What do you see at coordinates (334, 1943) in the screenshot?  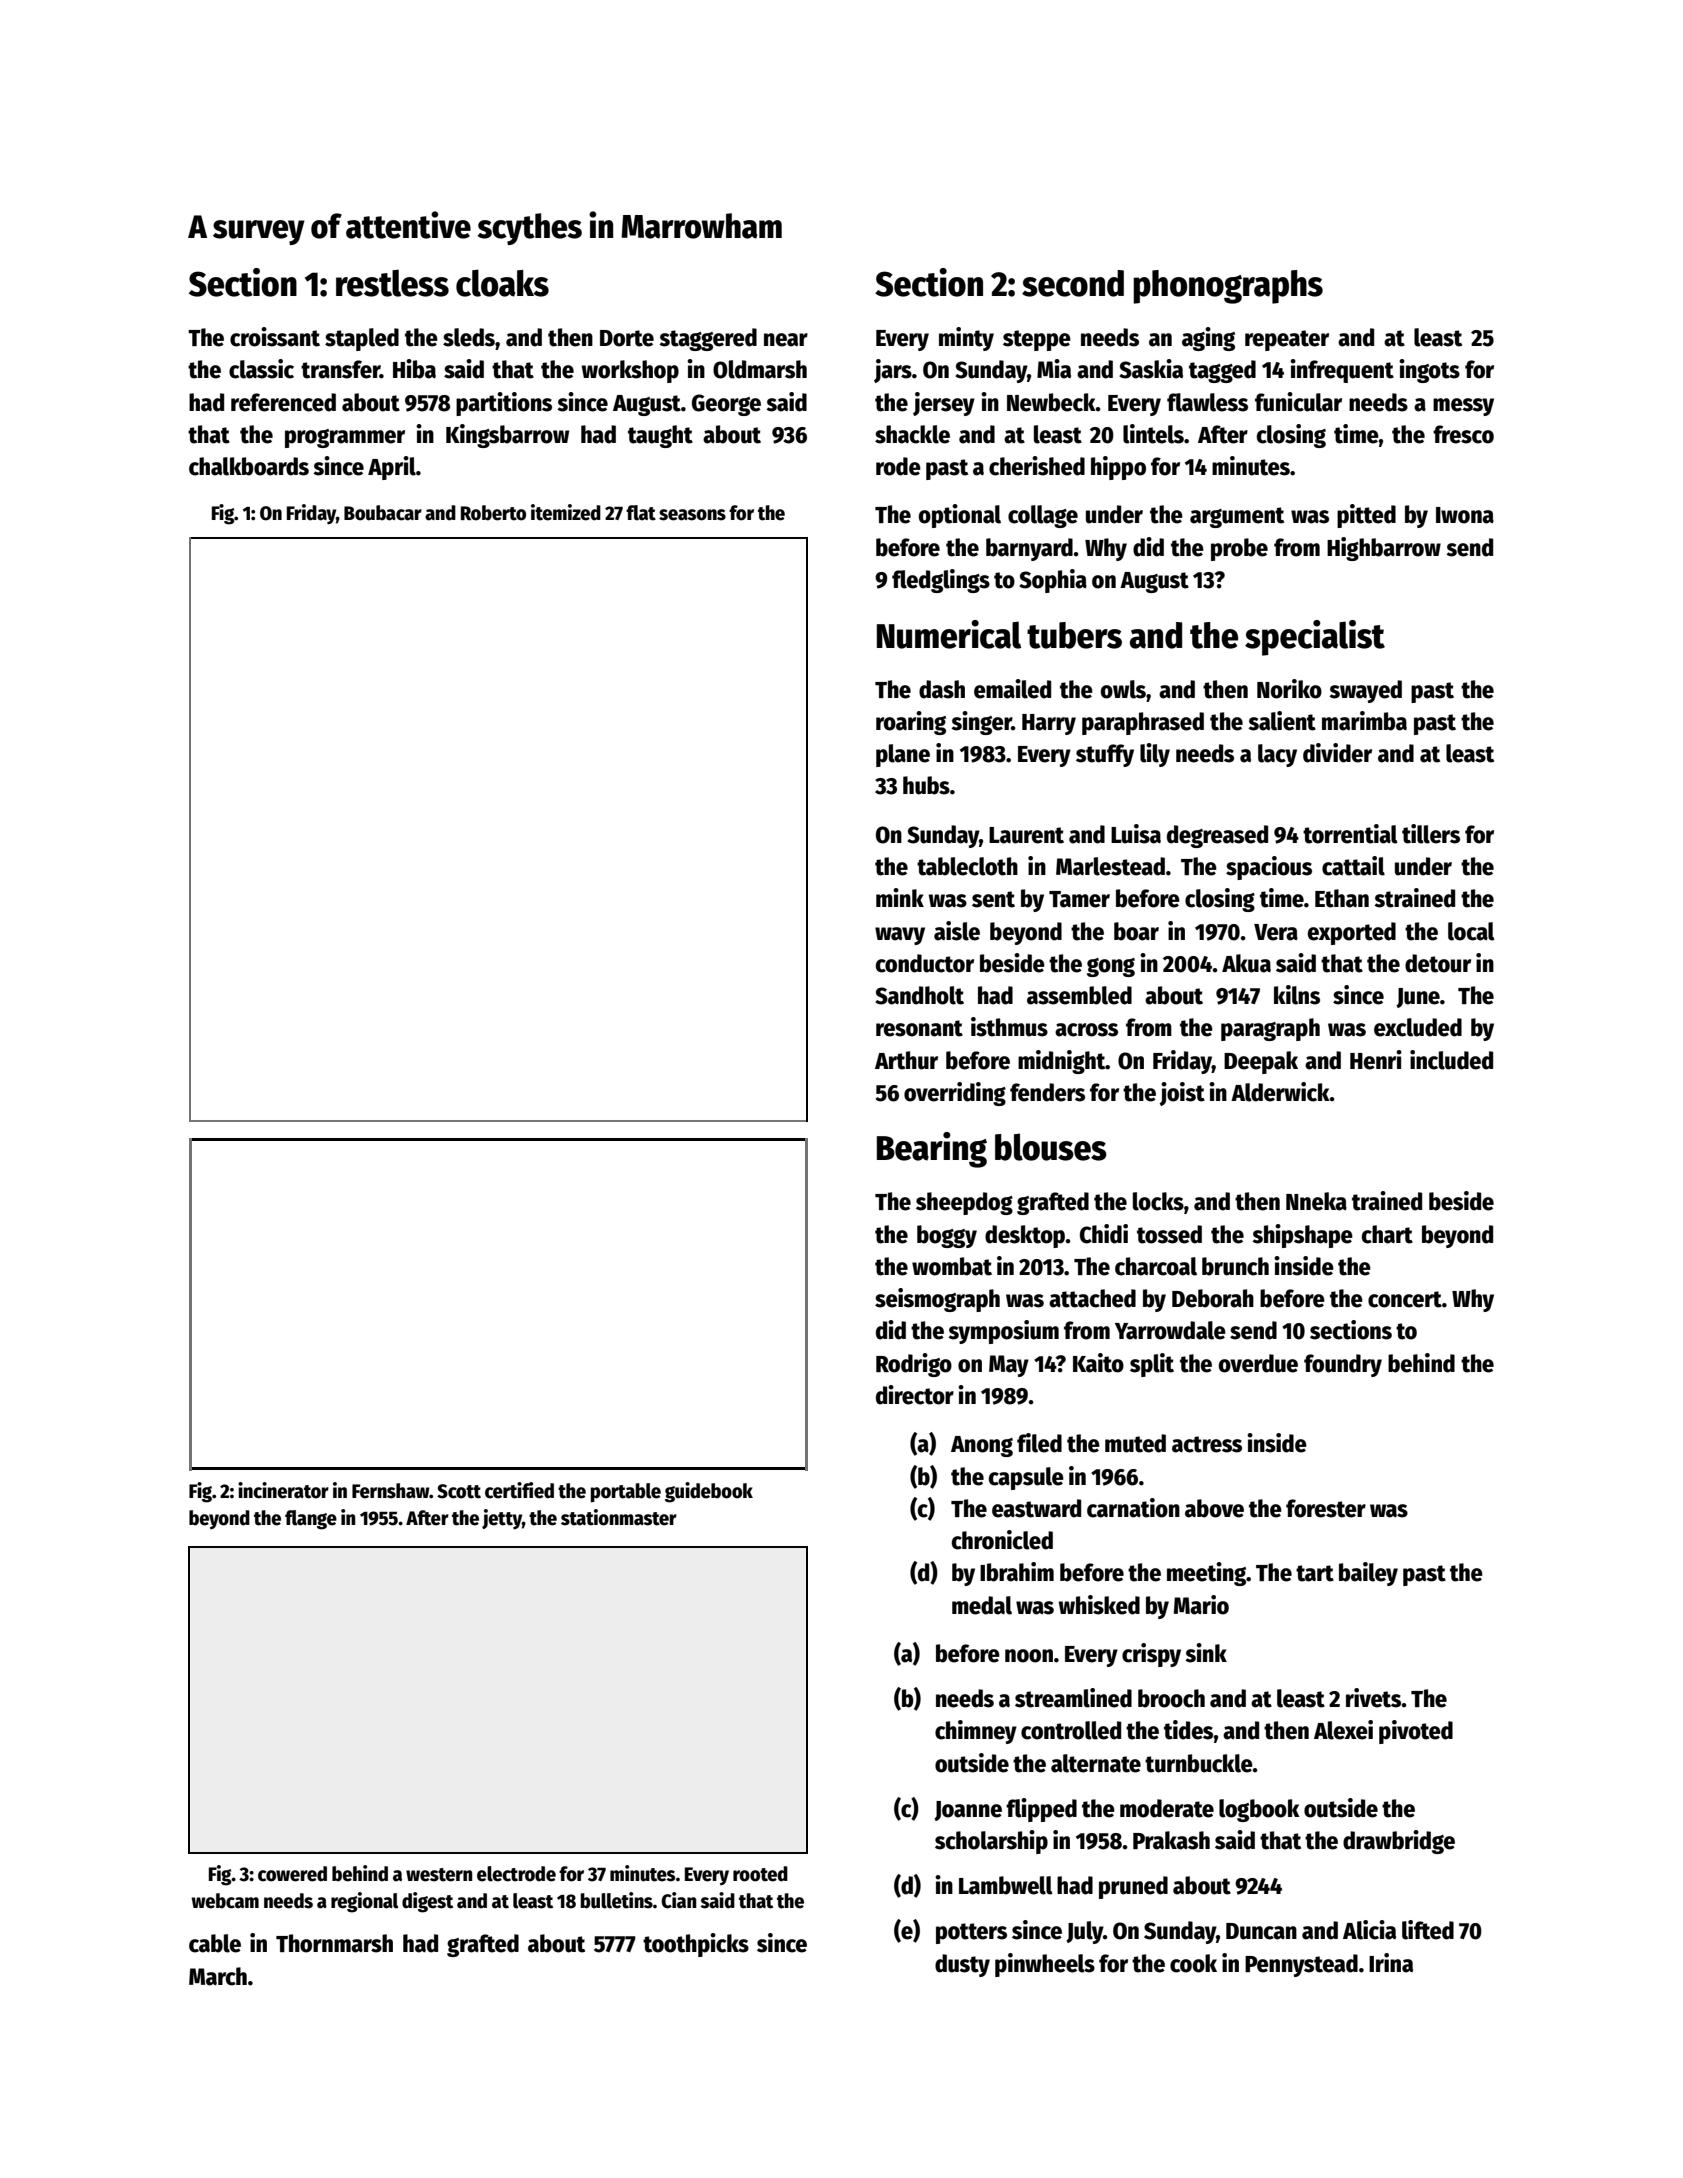 I see `Thornmarsh` at bounding box center [334, 1943].
